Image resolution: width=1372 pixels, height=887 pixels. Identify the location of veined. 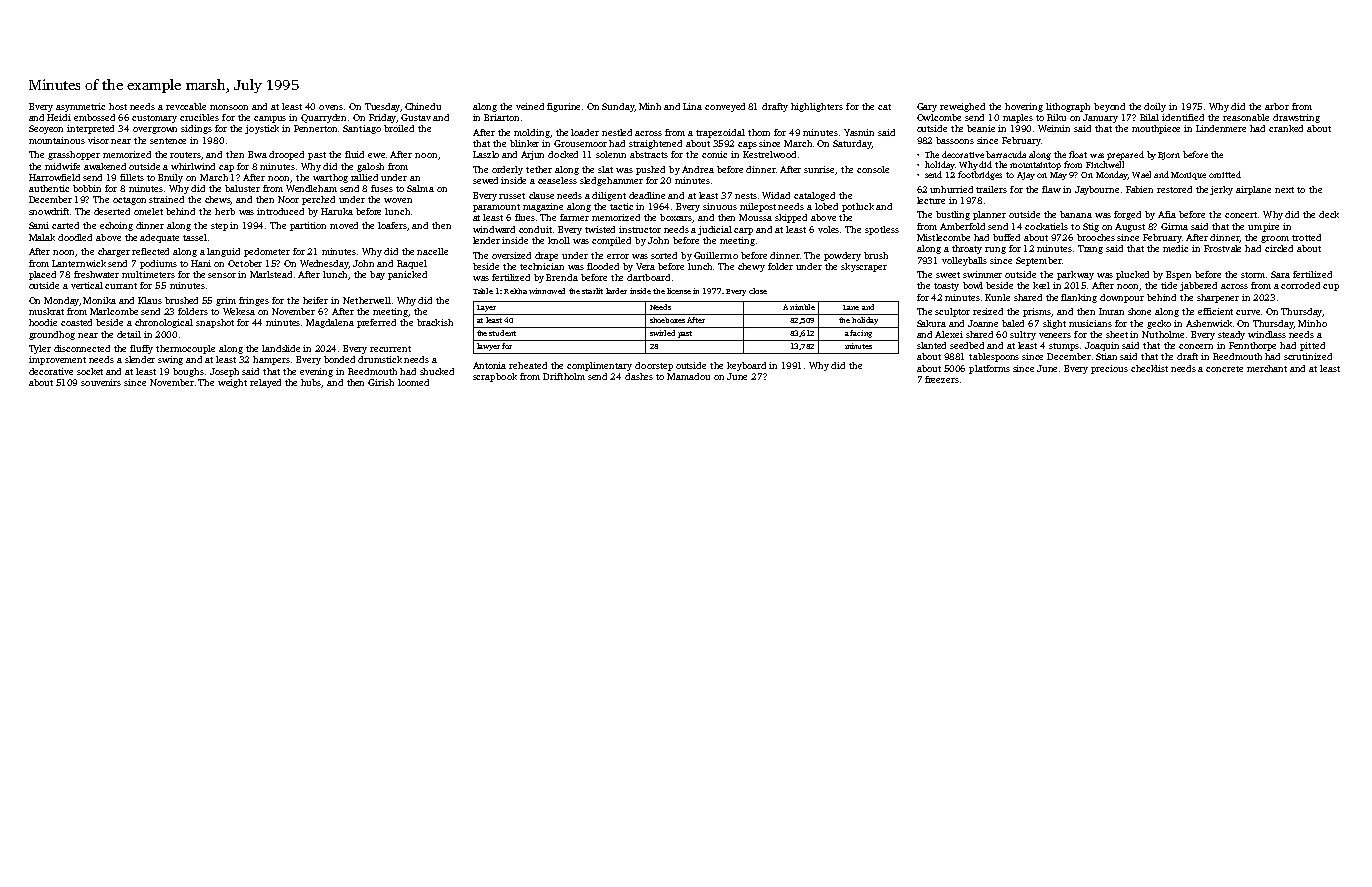
(530, 106).
